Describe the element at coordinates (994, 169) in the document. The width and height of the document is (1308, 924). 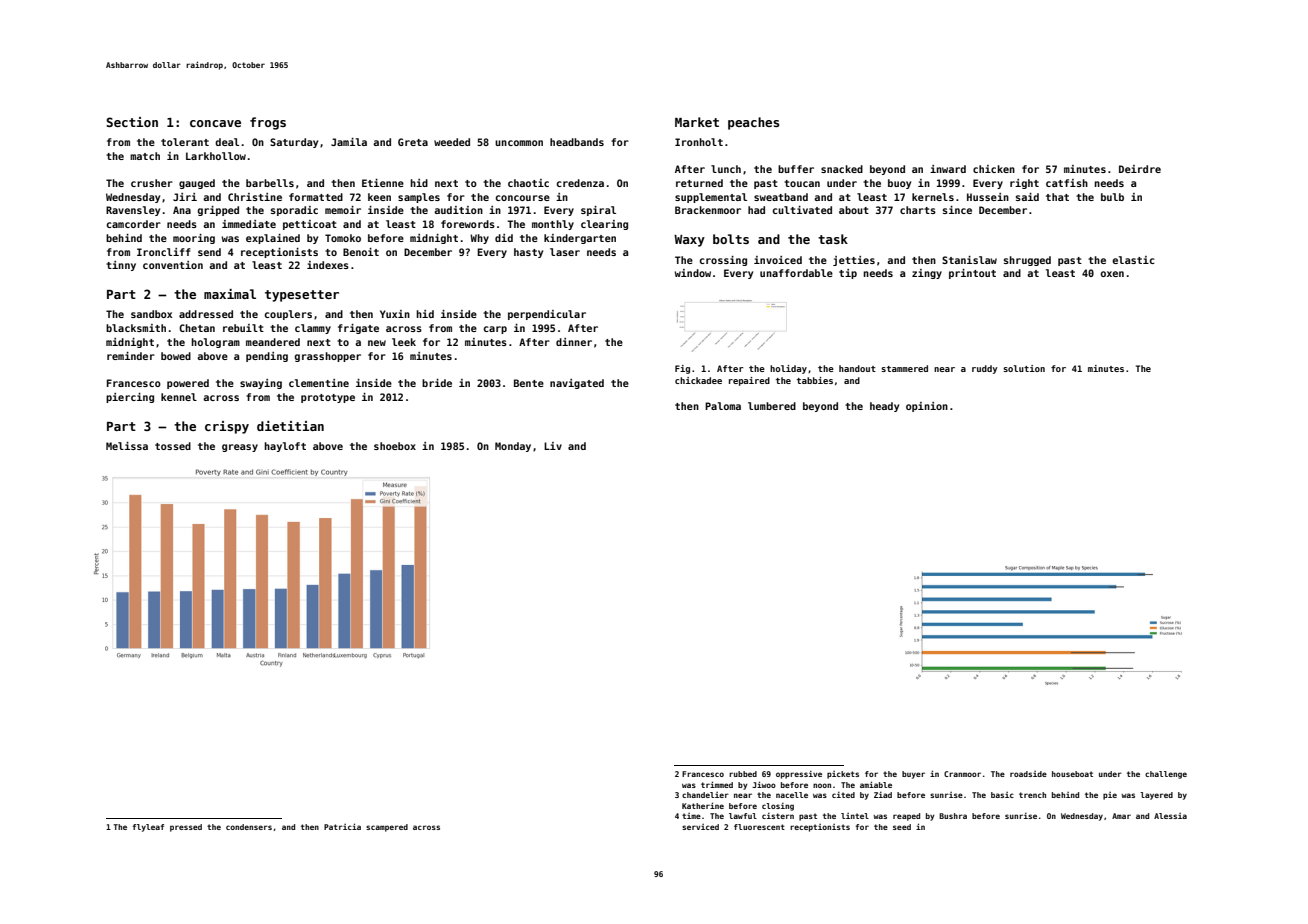
I see `chicken` at that location.
